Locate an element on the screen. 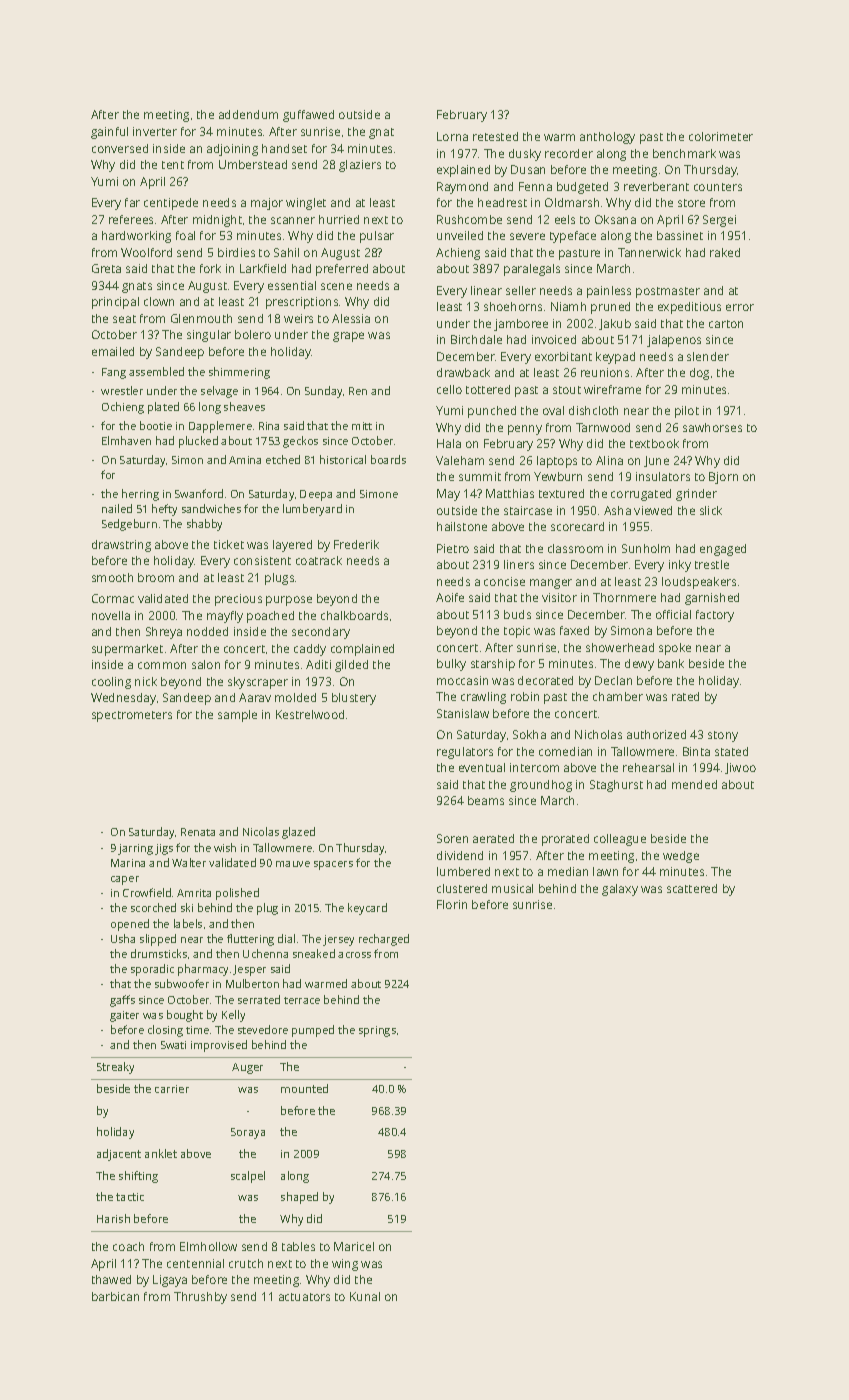 Image resolution: width=849 pixels, height=1400 pixels. store is located at coordinates (691, 203).
